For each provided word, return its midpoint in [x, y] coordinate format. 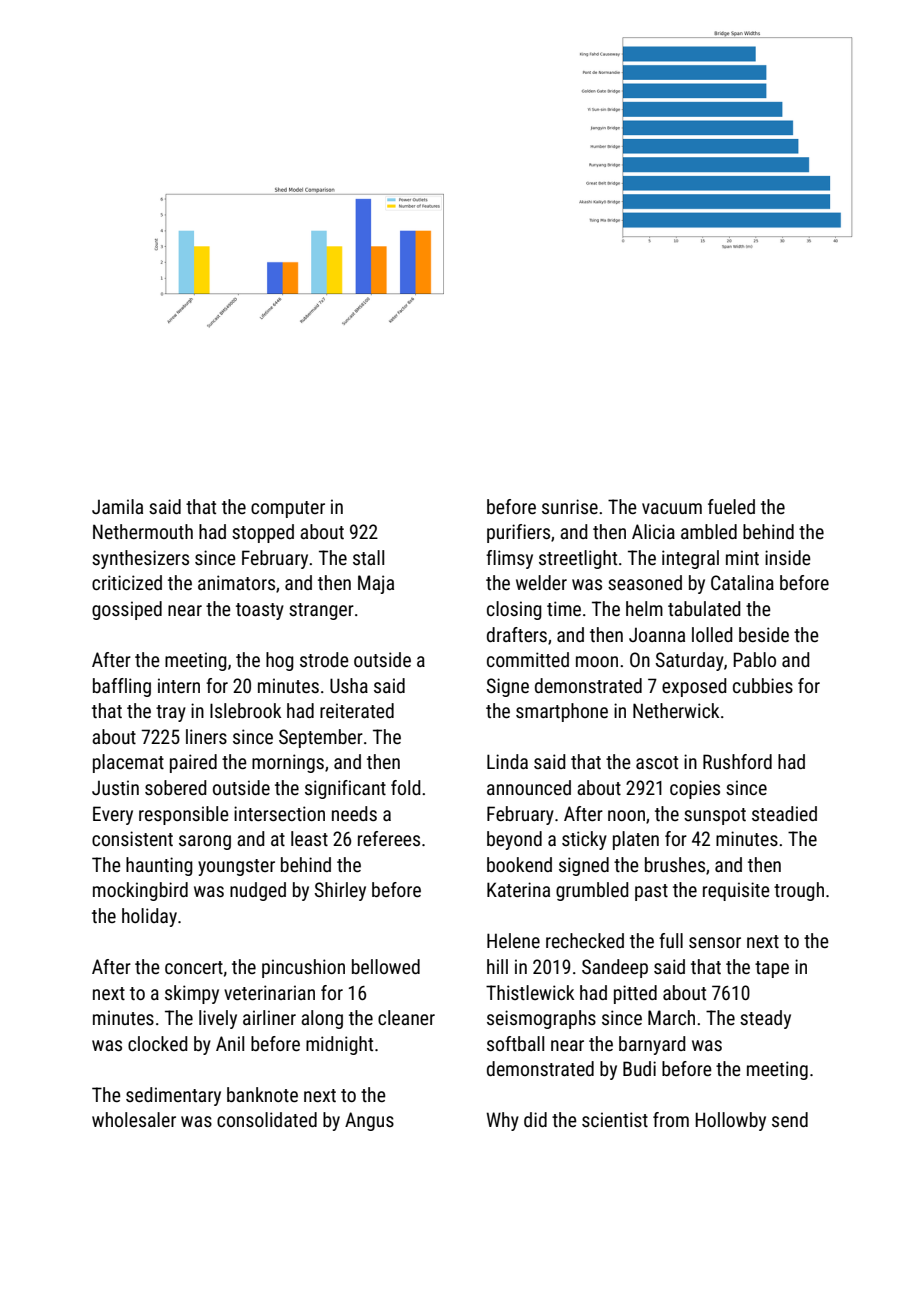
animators [236, 582]
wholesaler [134, 1119]
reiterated [357, 710]
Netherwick [676, 710]
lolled [712, 634]
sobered [176, 787]
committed [528, 659]
